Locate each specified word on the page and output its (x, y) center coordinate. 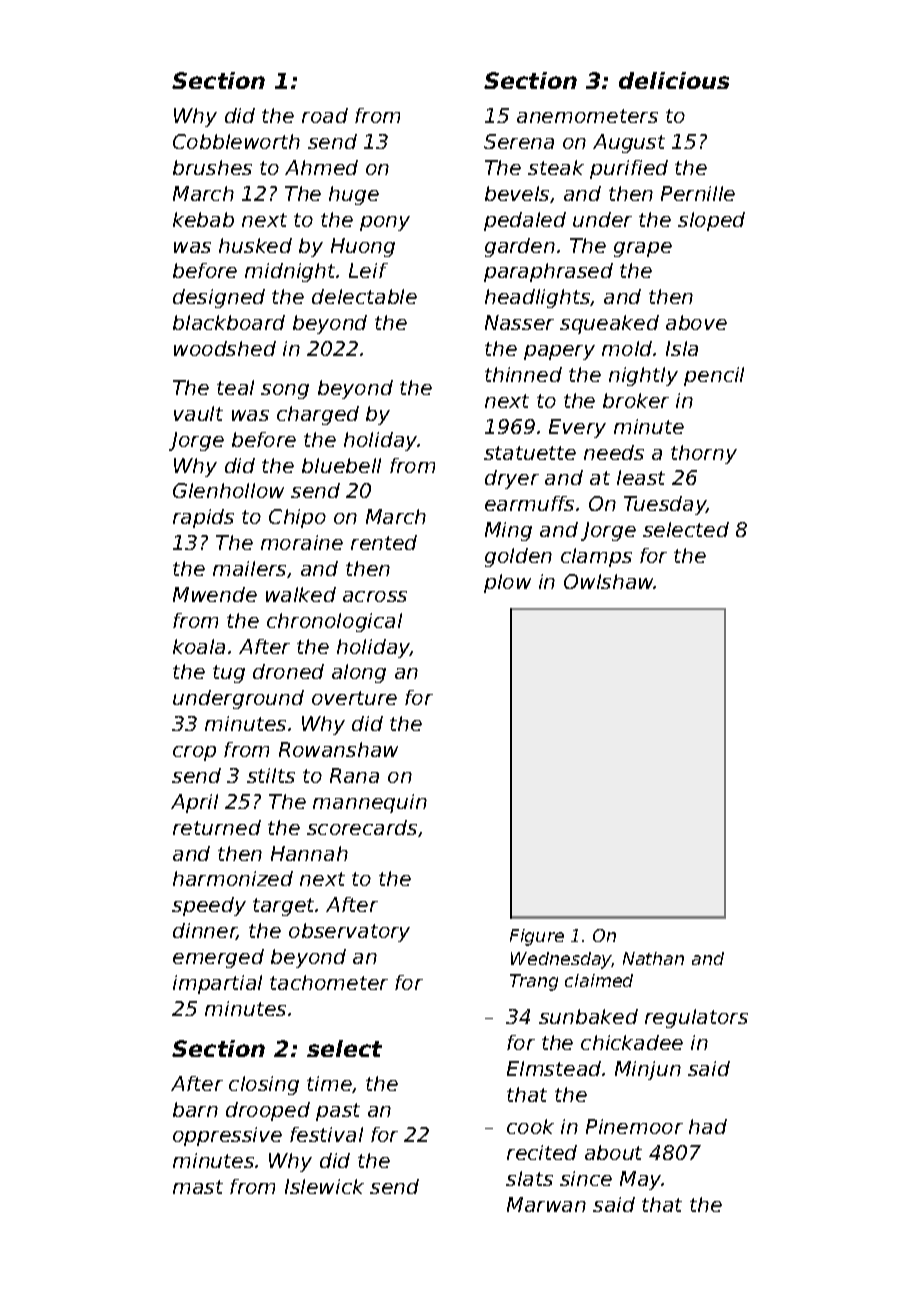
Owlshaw (609, 581)
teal (235, 387)
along (359, 673)
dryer (512, 479)
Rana (354, 775)
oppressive (227, 1136)
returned (217, 827)
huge (354, 195)
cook (530, 1126)
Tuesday (665, 505)
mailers (249, 568)
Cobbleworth (236, 141)
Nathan (653, 958)
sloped (711, 221)
